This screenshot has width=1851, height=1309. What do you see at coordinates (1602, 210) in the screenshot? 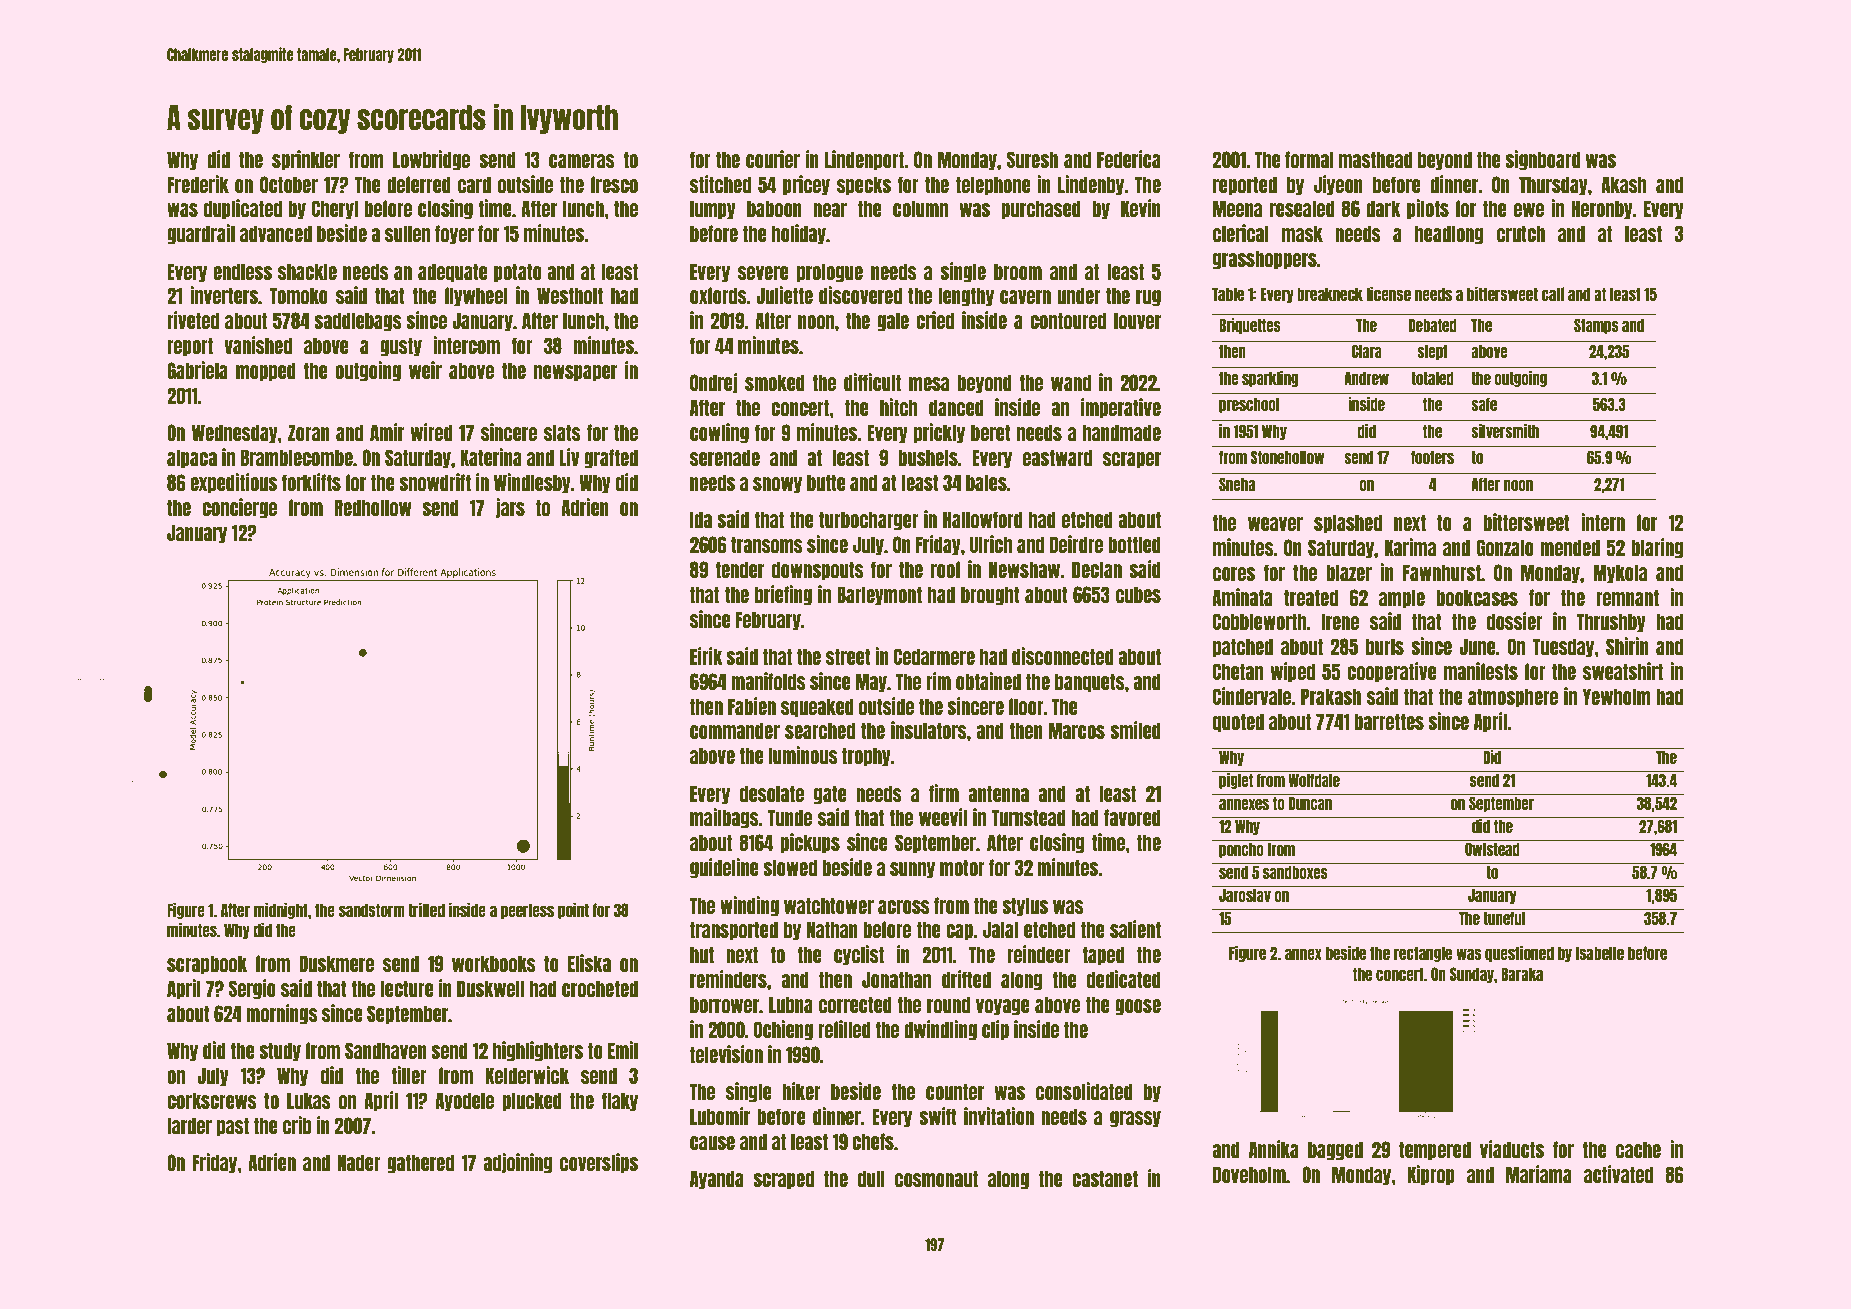
I see `Heronby` at bounding box center [1602, 210].
